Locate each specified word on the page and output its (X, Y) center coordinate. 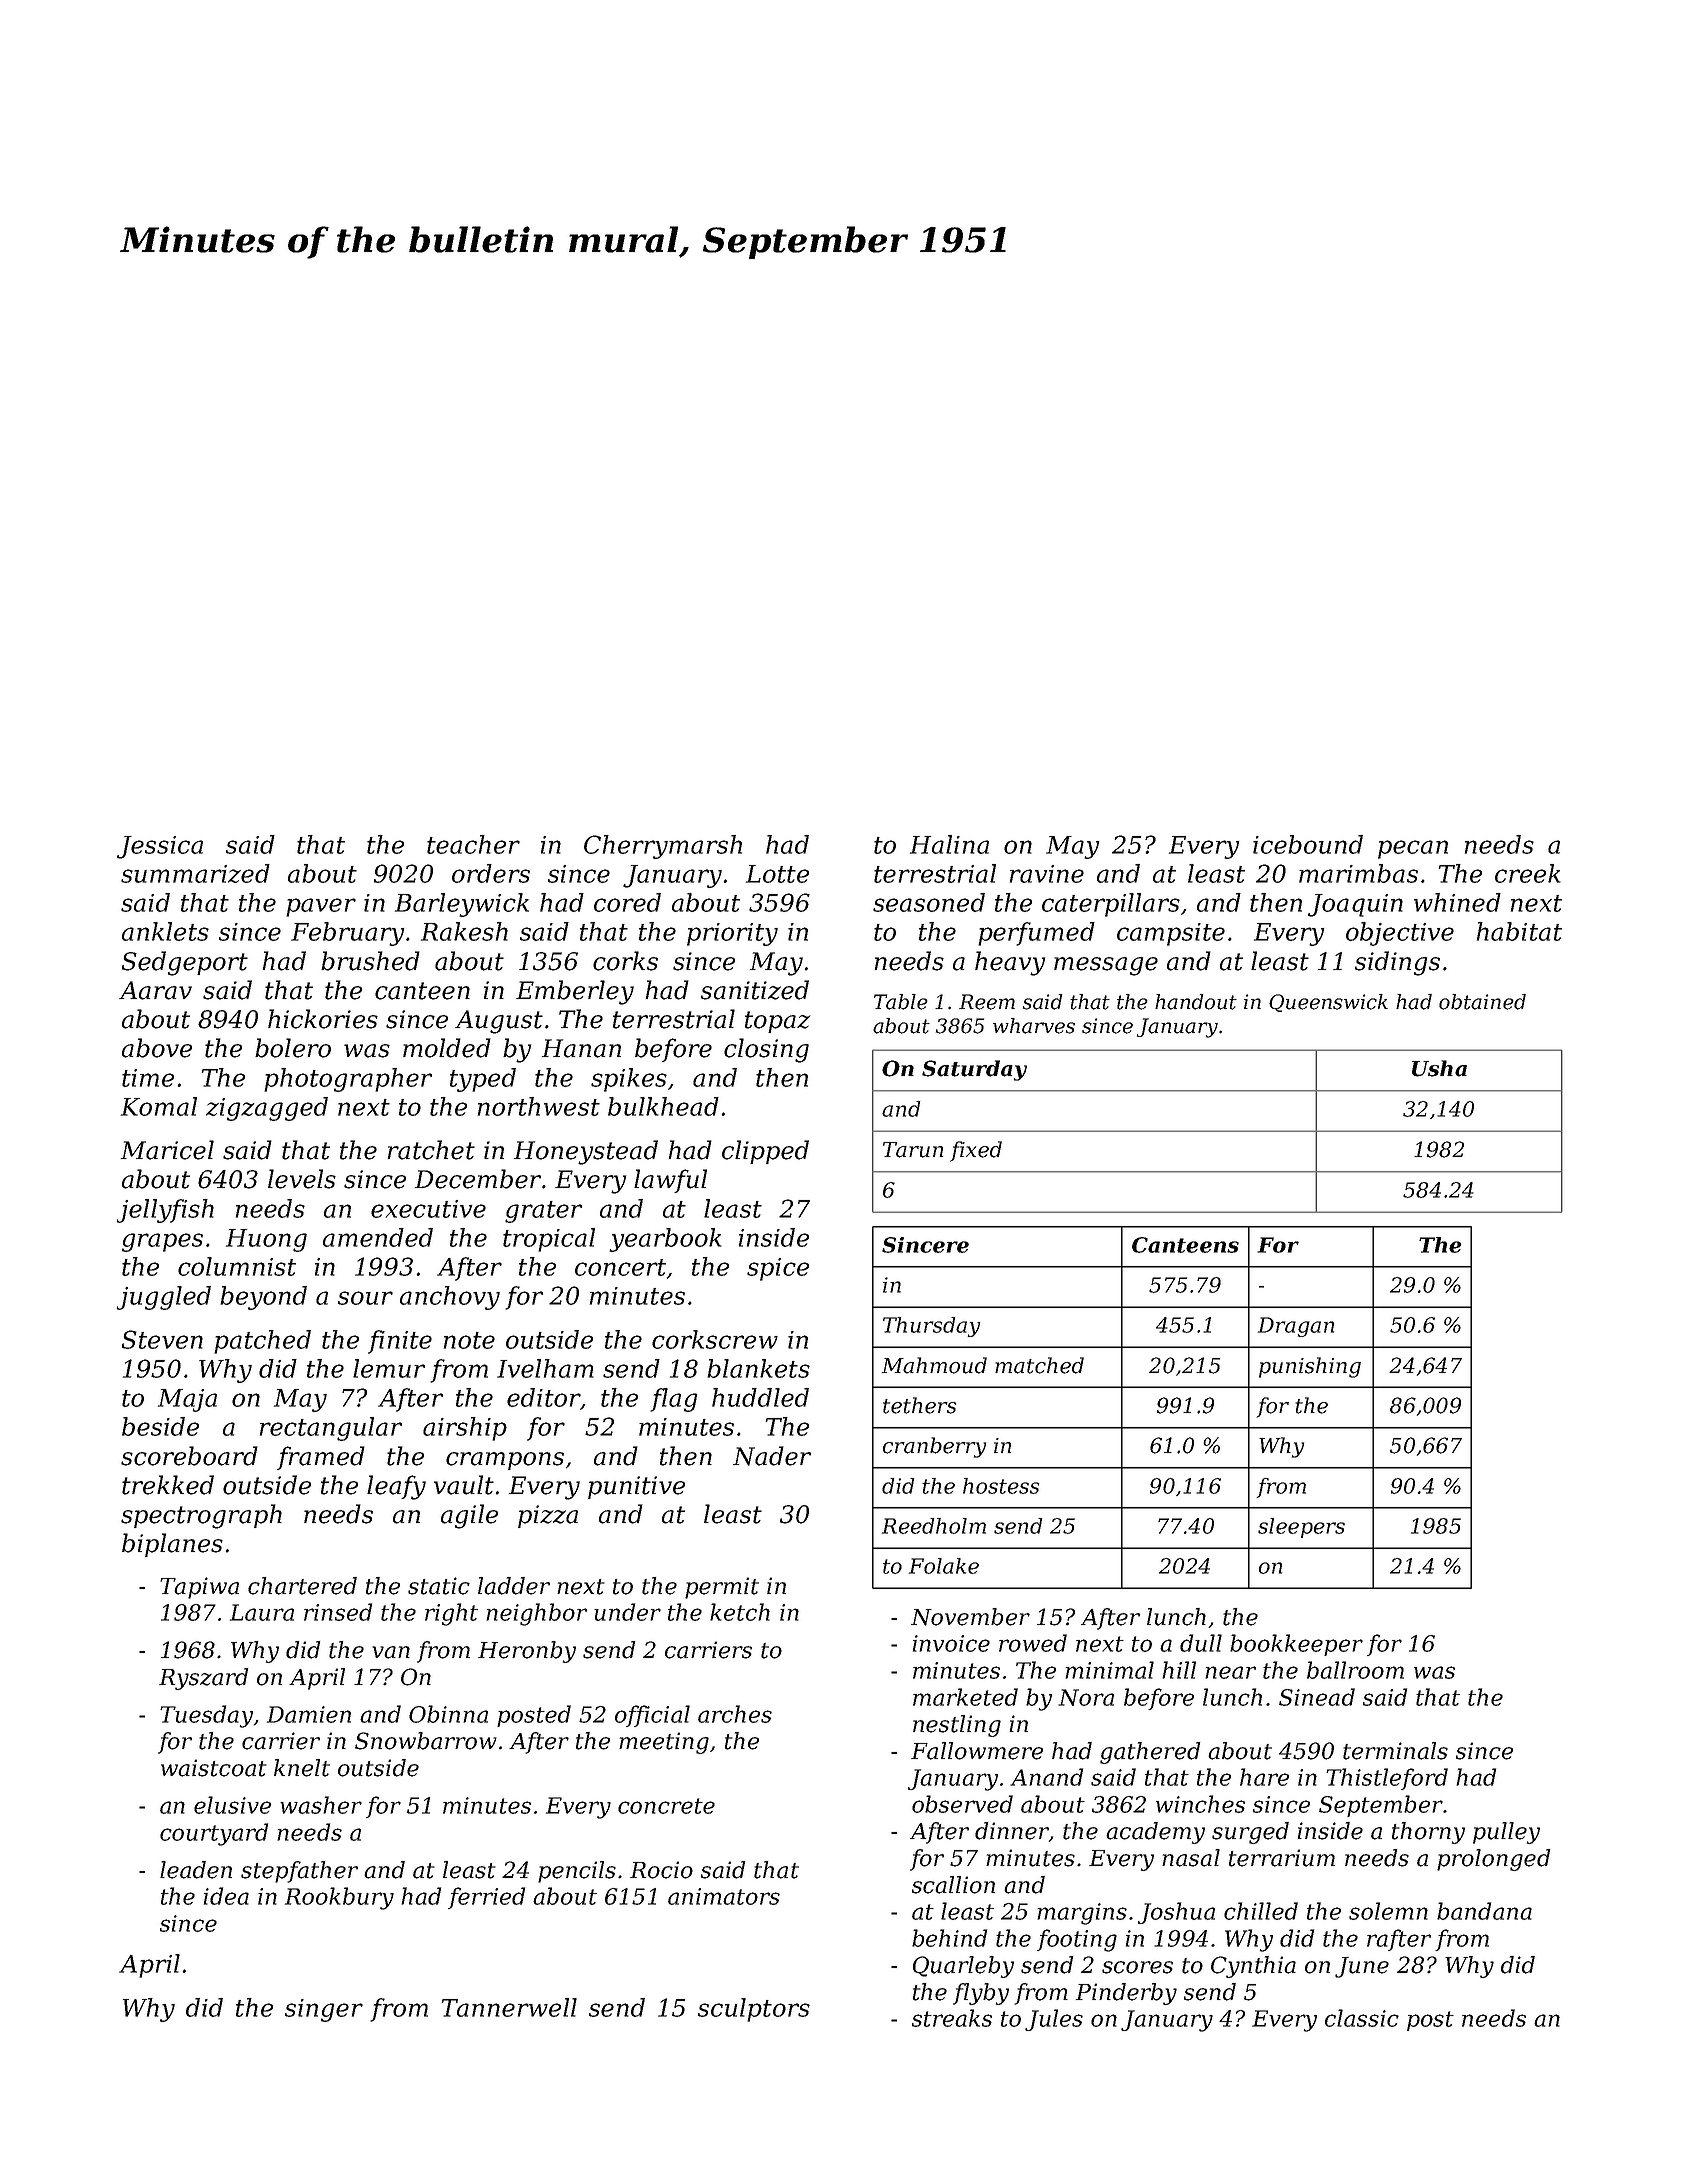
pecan (1413, 849)
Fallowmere (977, 1751)
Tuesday (206, 1716)
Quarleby (963, 1967)
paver (321, 907)
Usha (1439, 1068)
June (1362, 1967)
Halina (949, 844)
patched (262, 1342)
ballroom (1355, 1670)
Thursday (932, 1327)
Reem (987, 1002)
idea (226, 1896)
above (157, 1048)
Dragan (1296, 1327)
